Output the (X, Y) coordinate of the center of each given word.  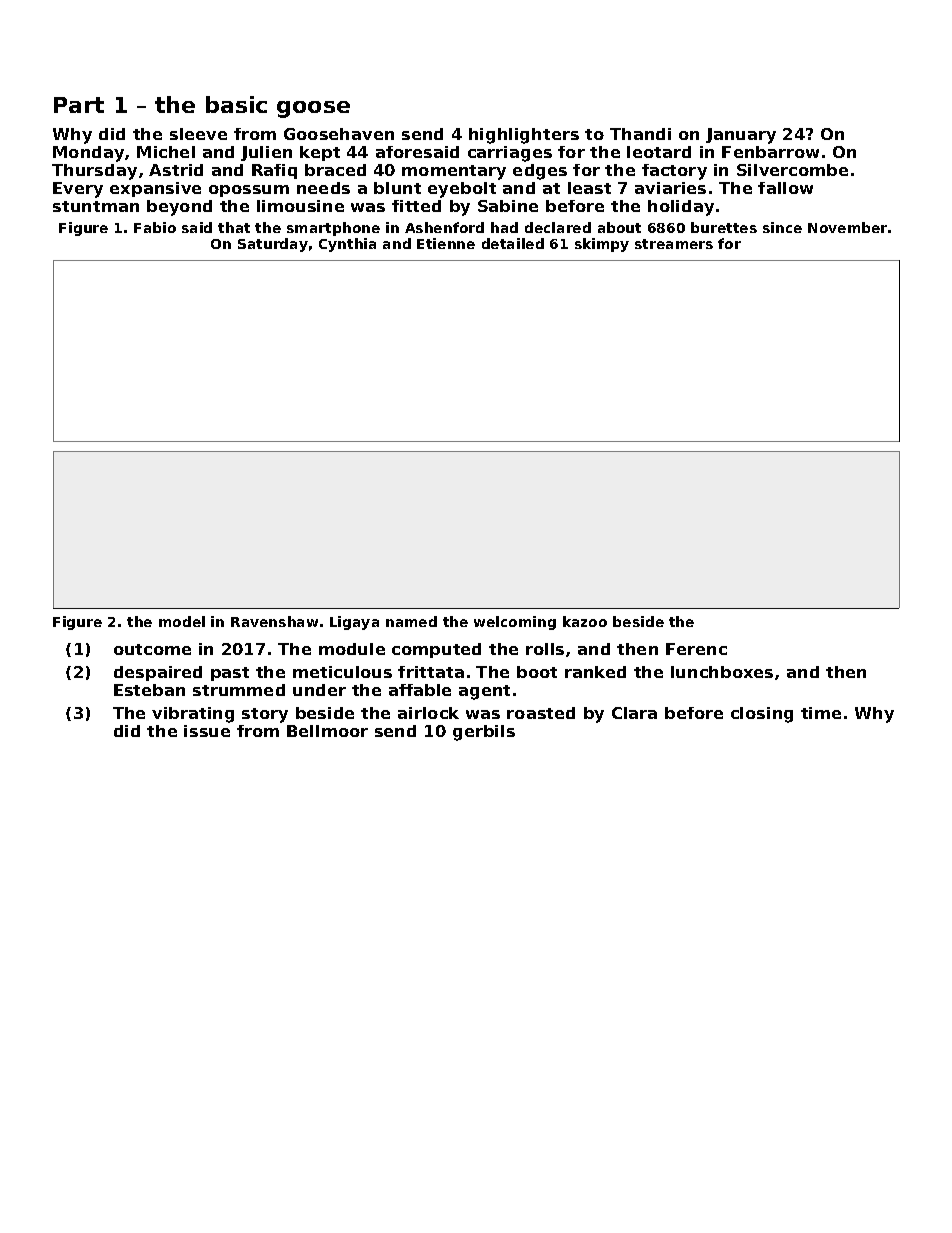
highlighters (524, 136)
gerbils (484, 733)
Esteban (149, 690)
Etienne (446, 243)
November (848, 227)
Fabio (155, 227)
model (182, 621)
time (821, 713)
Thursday (94, 172)
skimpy (602, 245)
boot (537, 672)
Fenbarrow (770, 152)
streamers (674, 244)
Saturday (273, 245)
